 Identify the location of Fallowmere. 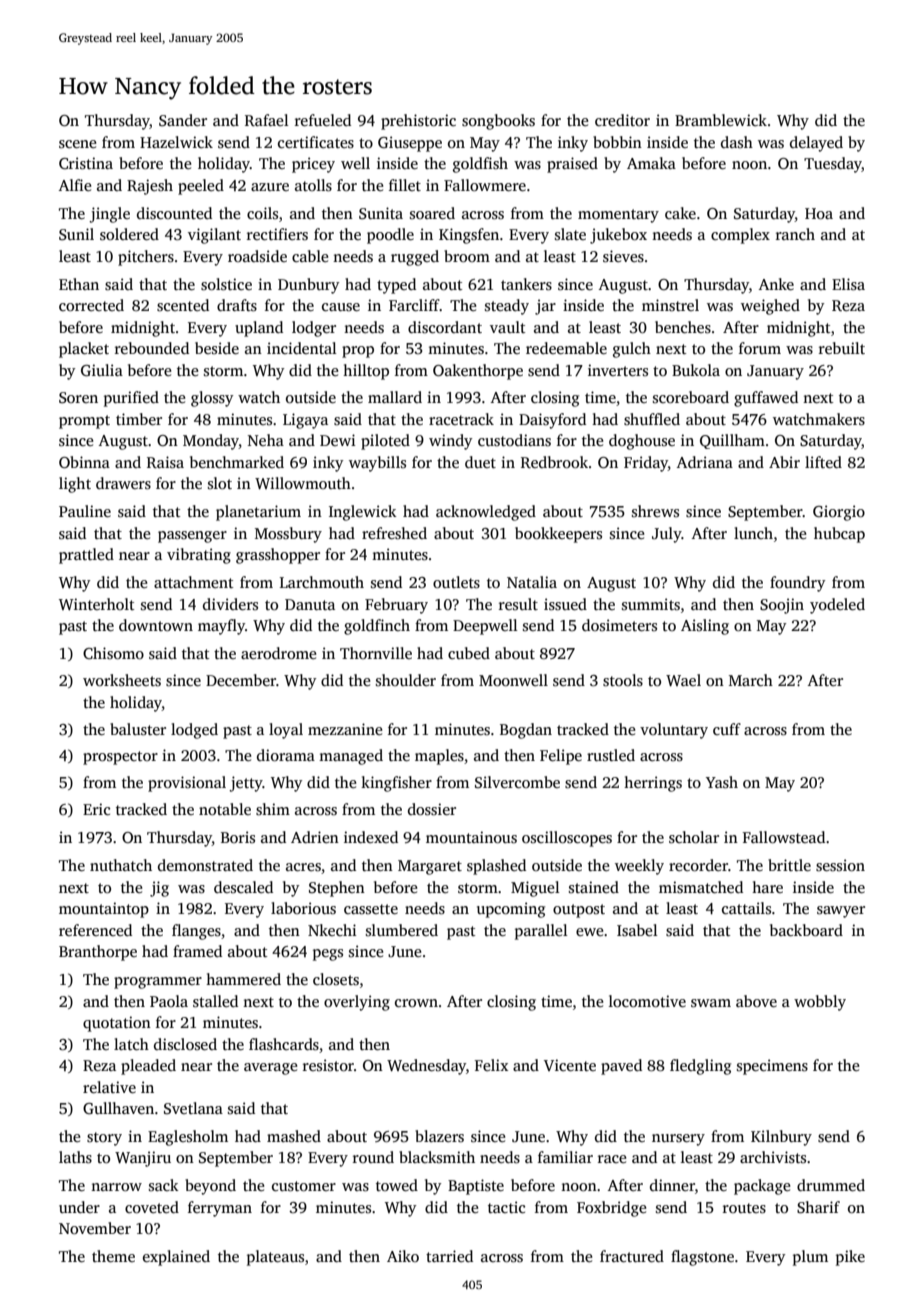
(485, 185).
